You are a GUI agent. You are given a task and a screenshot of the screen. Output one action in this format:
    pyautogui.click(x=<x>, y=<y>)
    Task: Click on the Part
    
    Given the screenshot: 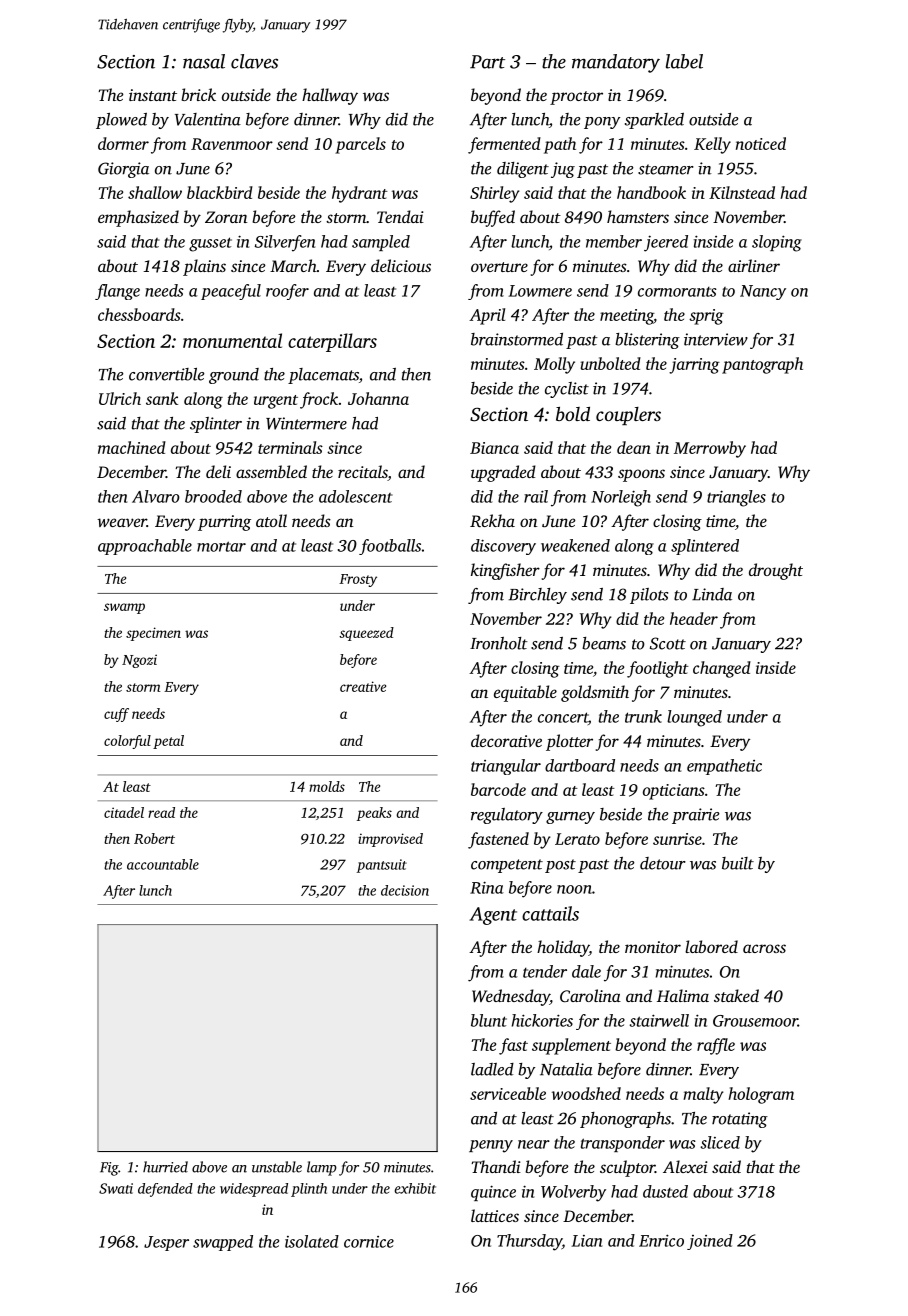 What is the action you would take?
    pyautogui.click(x=487, y=62)
